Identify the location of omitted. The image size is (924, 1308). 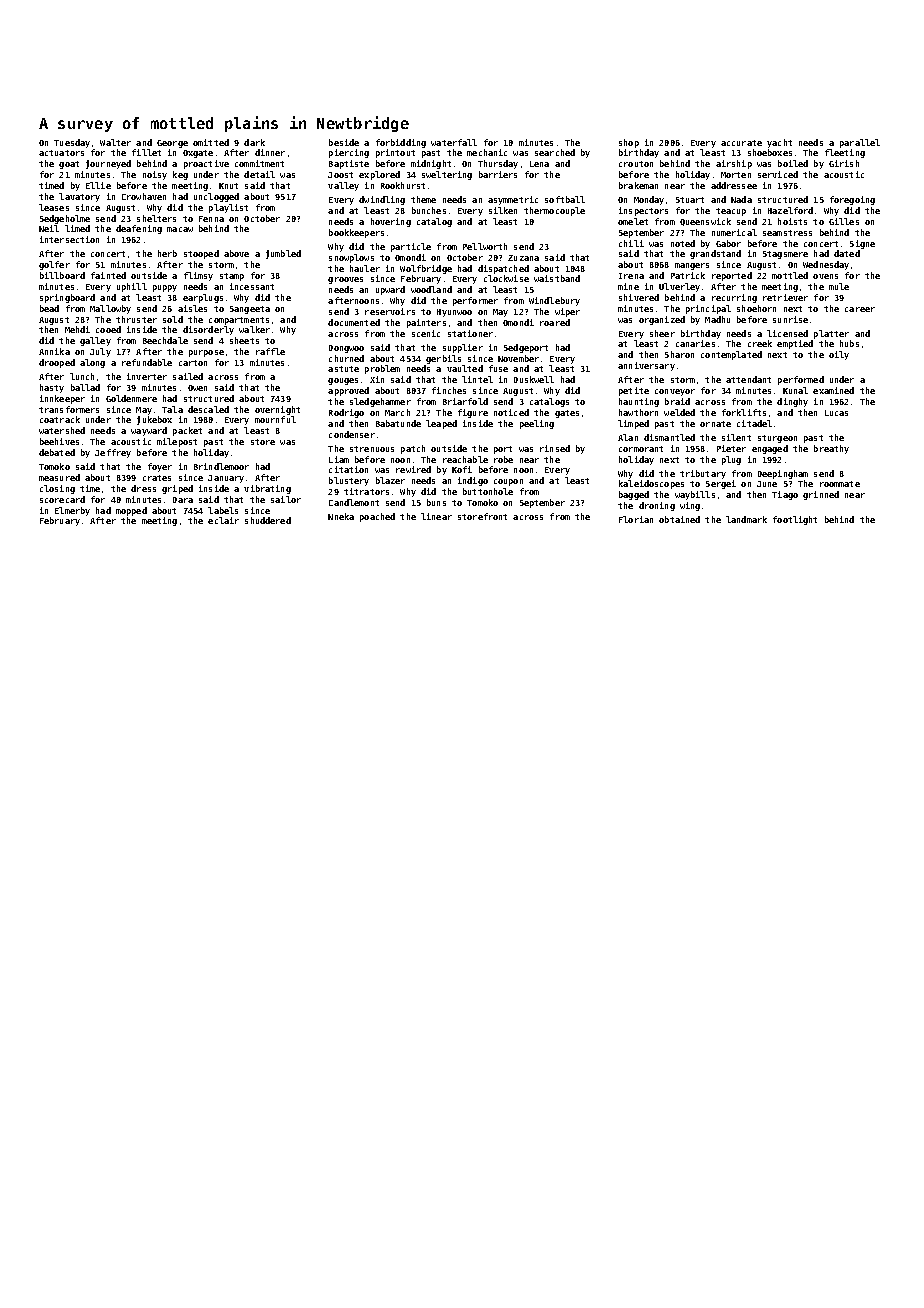
(211, 142).
